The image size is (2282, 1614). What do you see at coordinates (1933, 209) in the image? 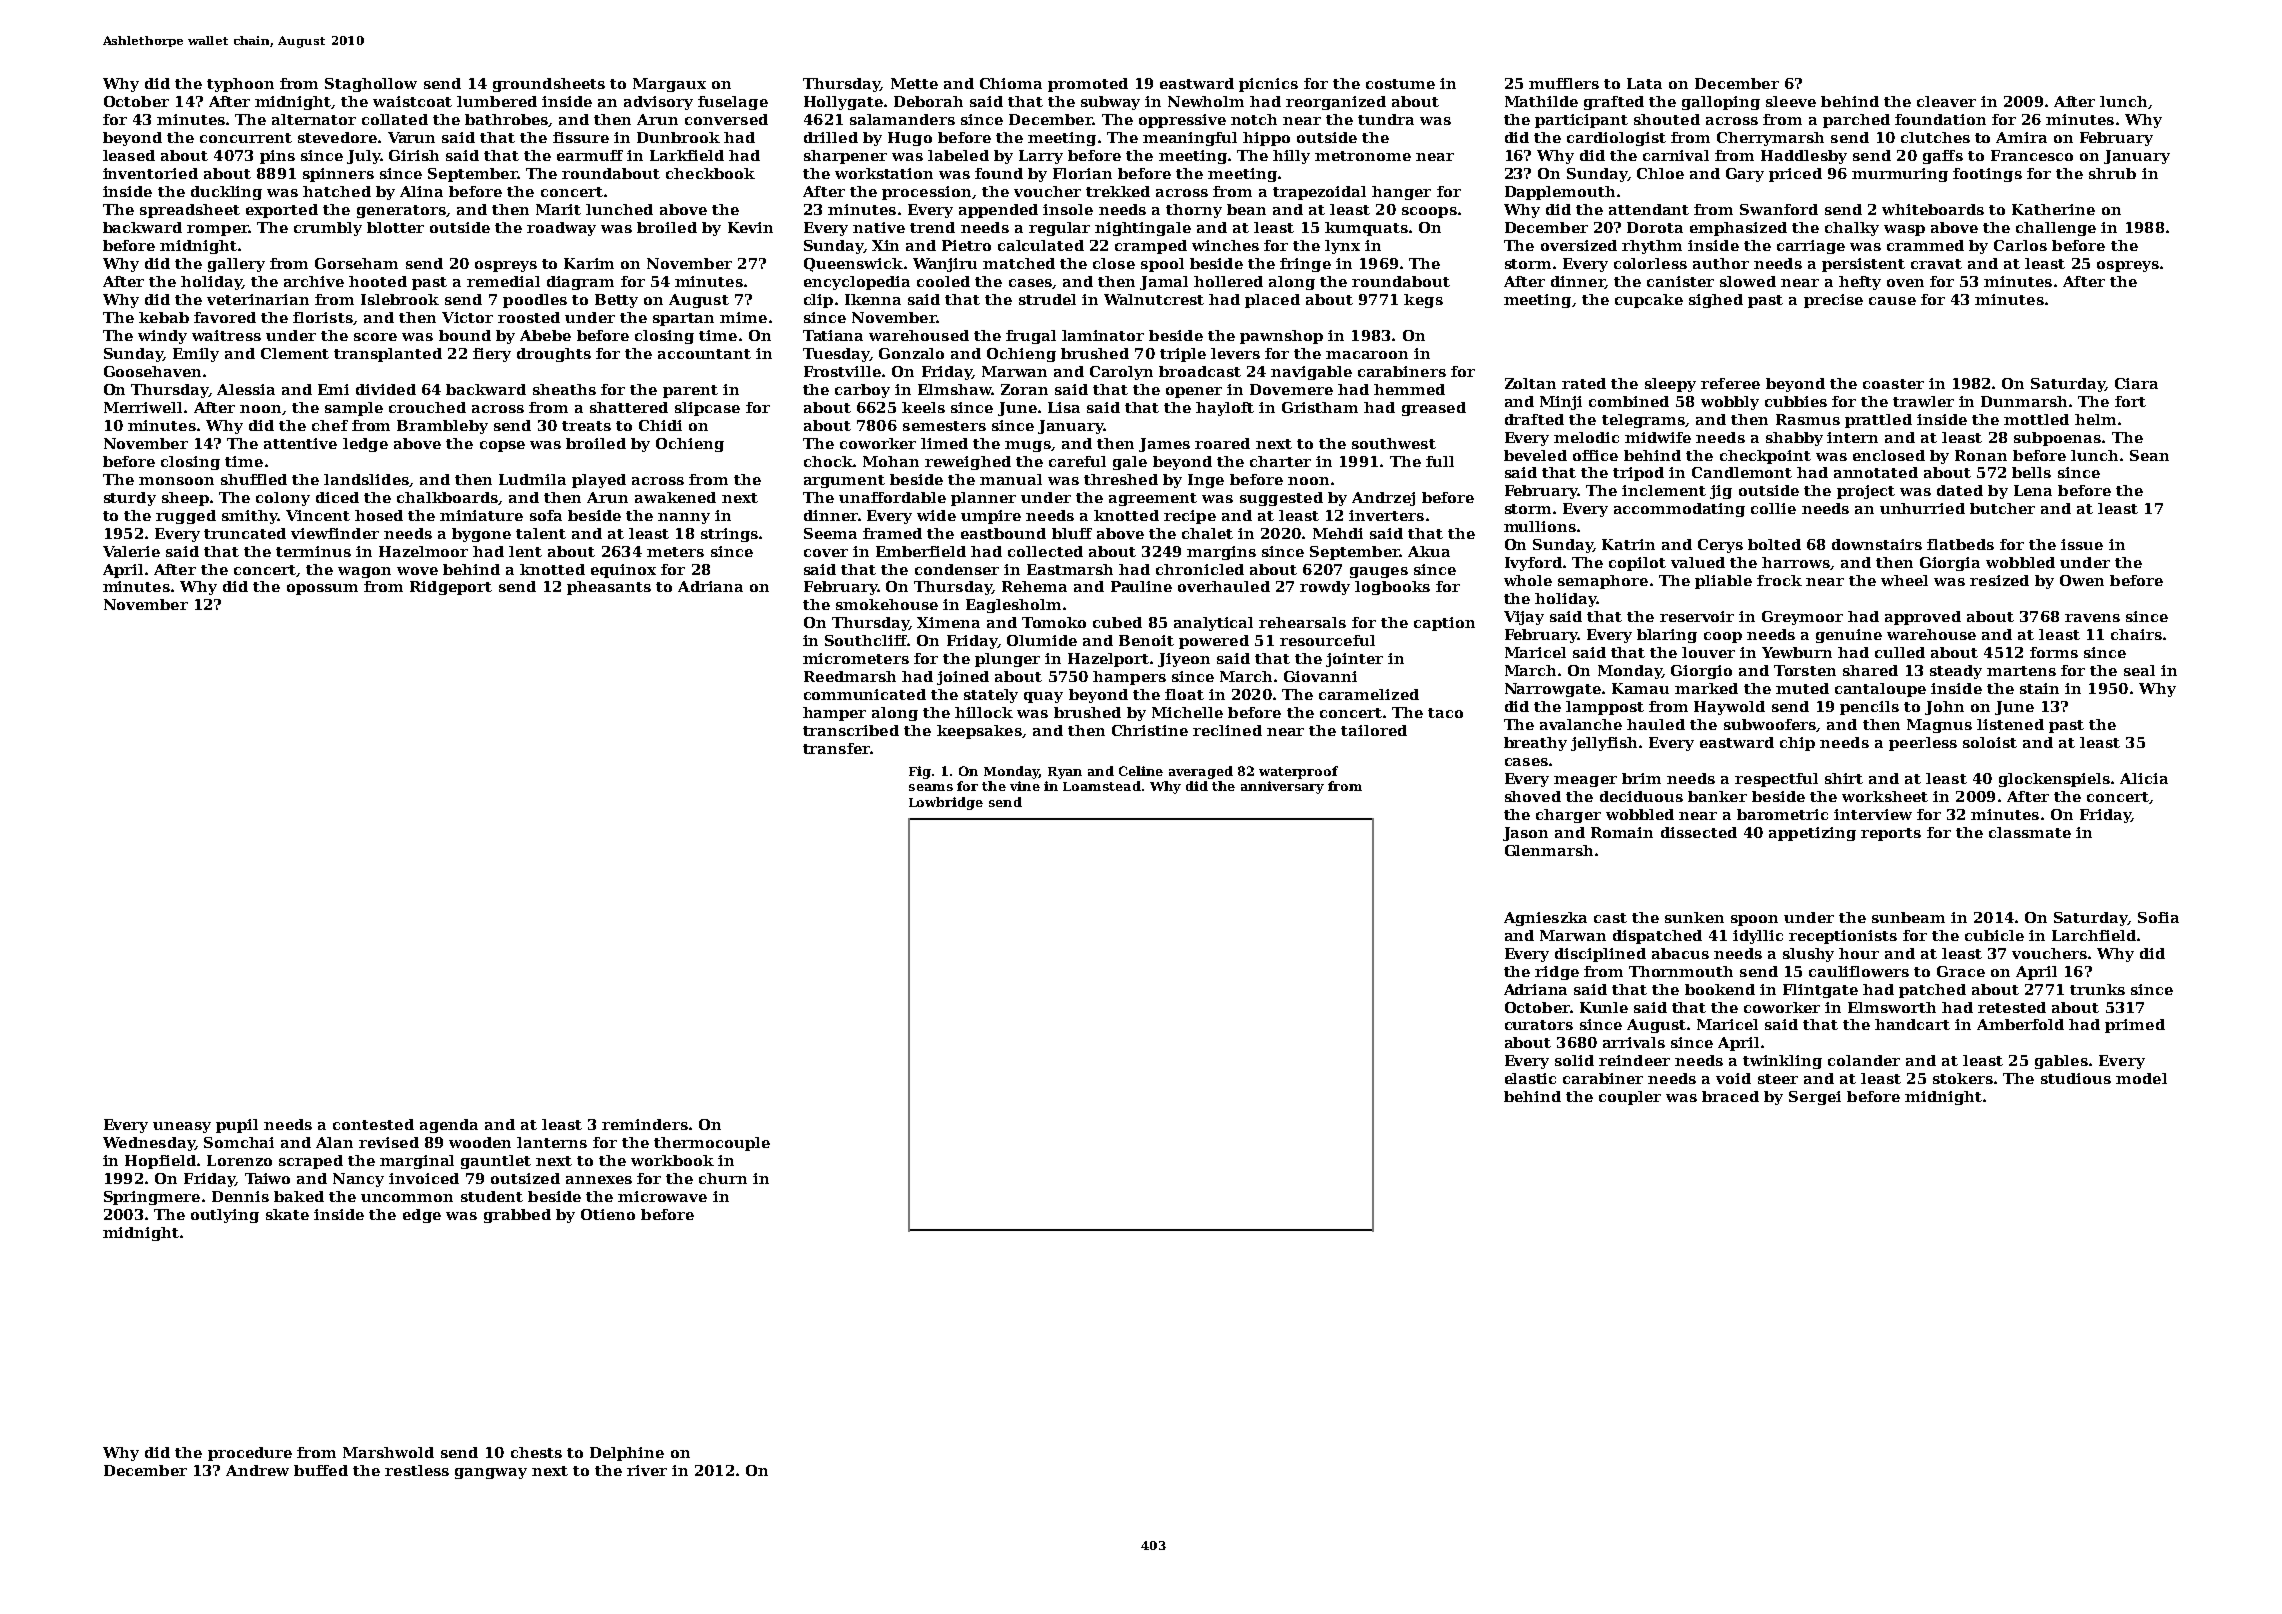
I see `whiteboards` at bounding box center [1933, 209].
